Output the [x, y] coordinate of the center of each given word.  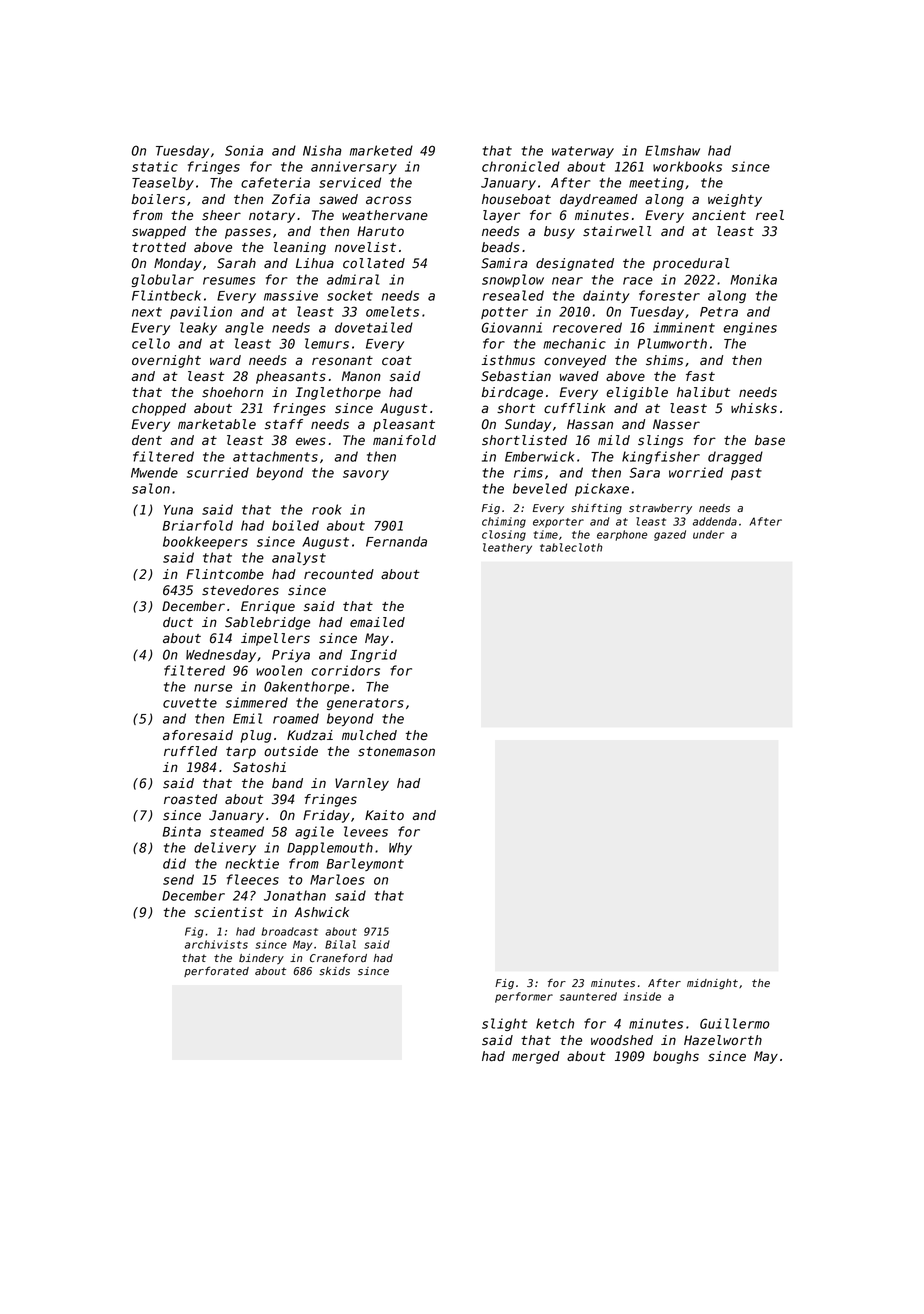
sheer [221, 215]
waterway [583, 152]
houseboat [516, 199]
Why [400, 848]
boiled [295, 525]
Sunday [528, 425]
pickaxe [602, 489]
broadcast [289, 931]
